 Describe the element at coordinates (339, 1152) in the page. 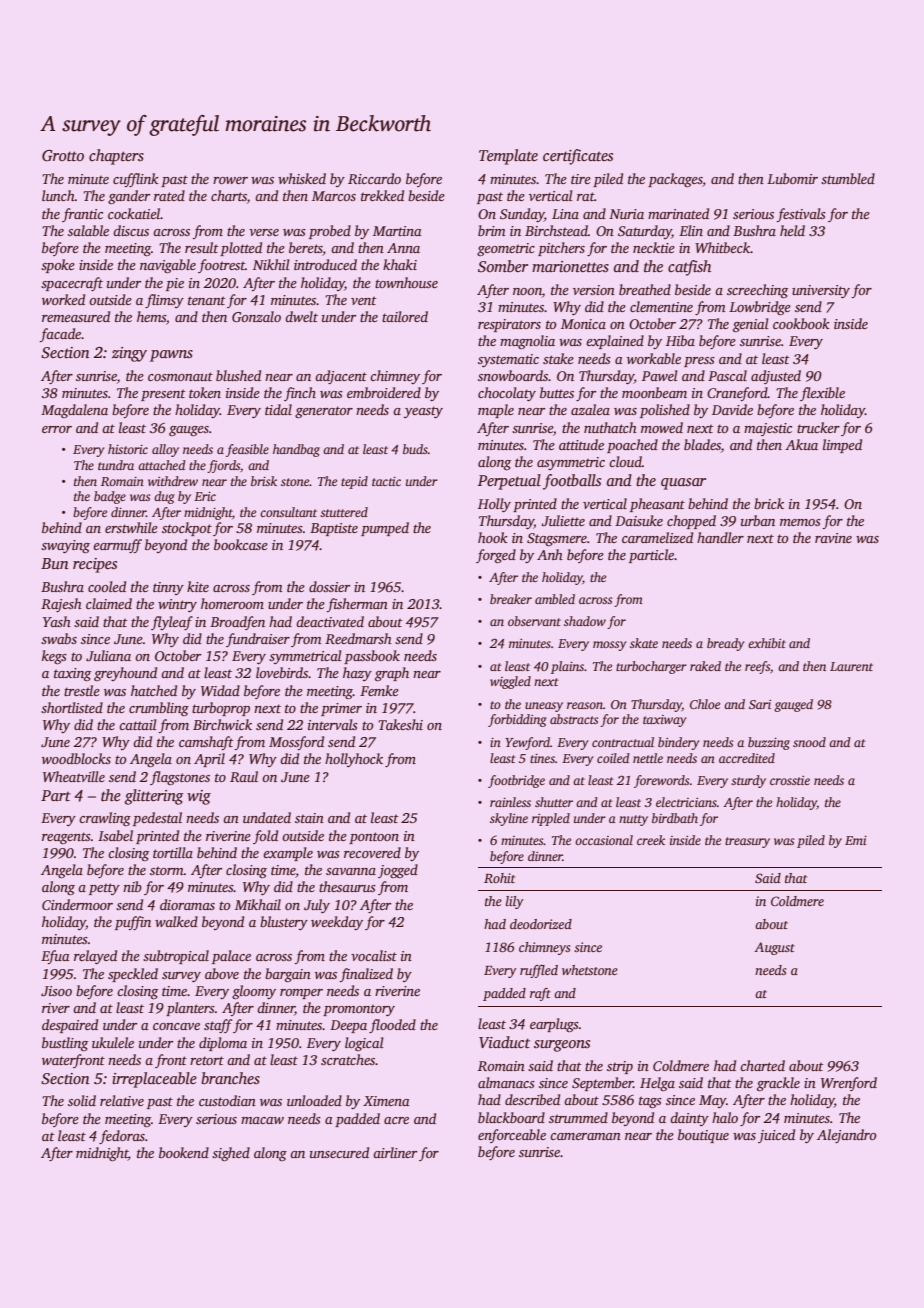

I see `unsecured` at that location.
